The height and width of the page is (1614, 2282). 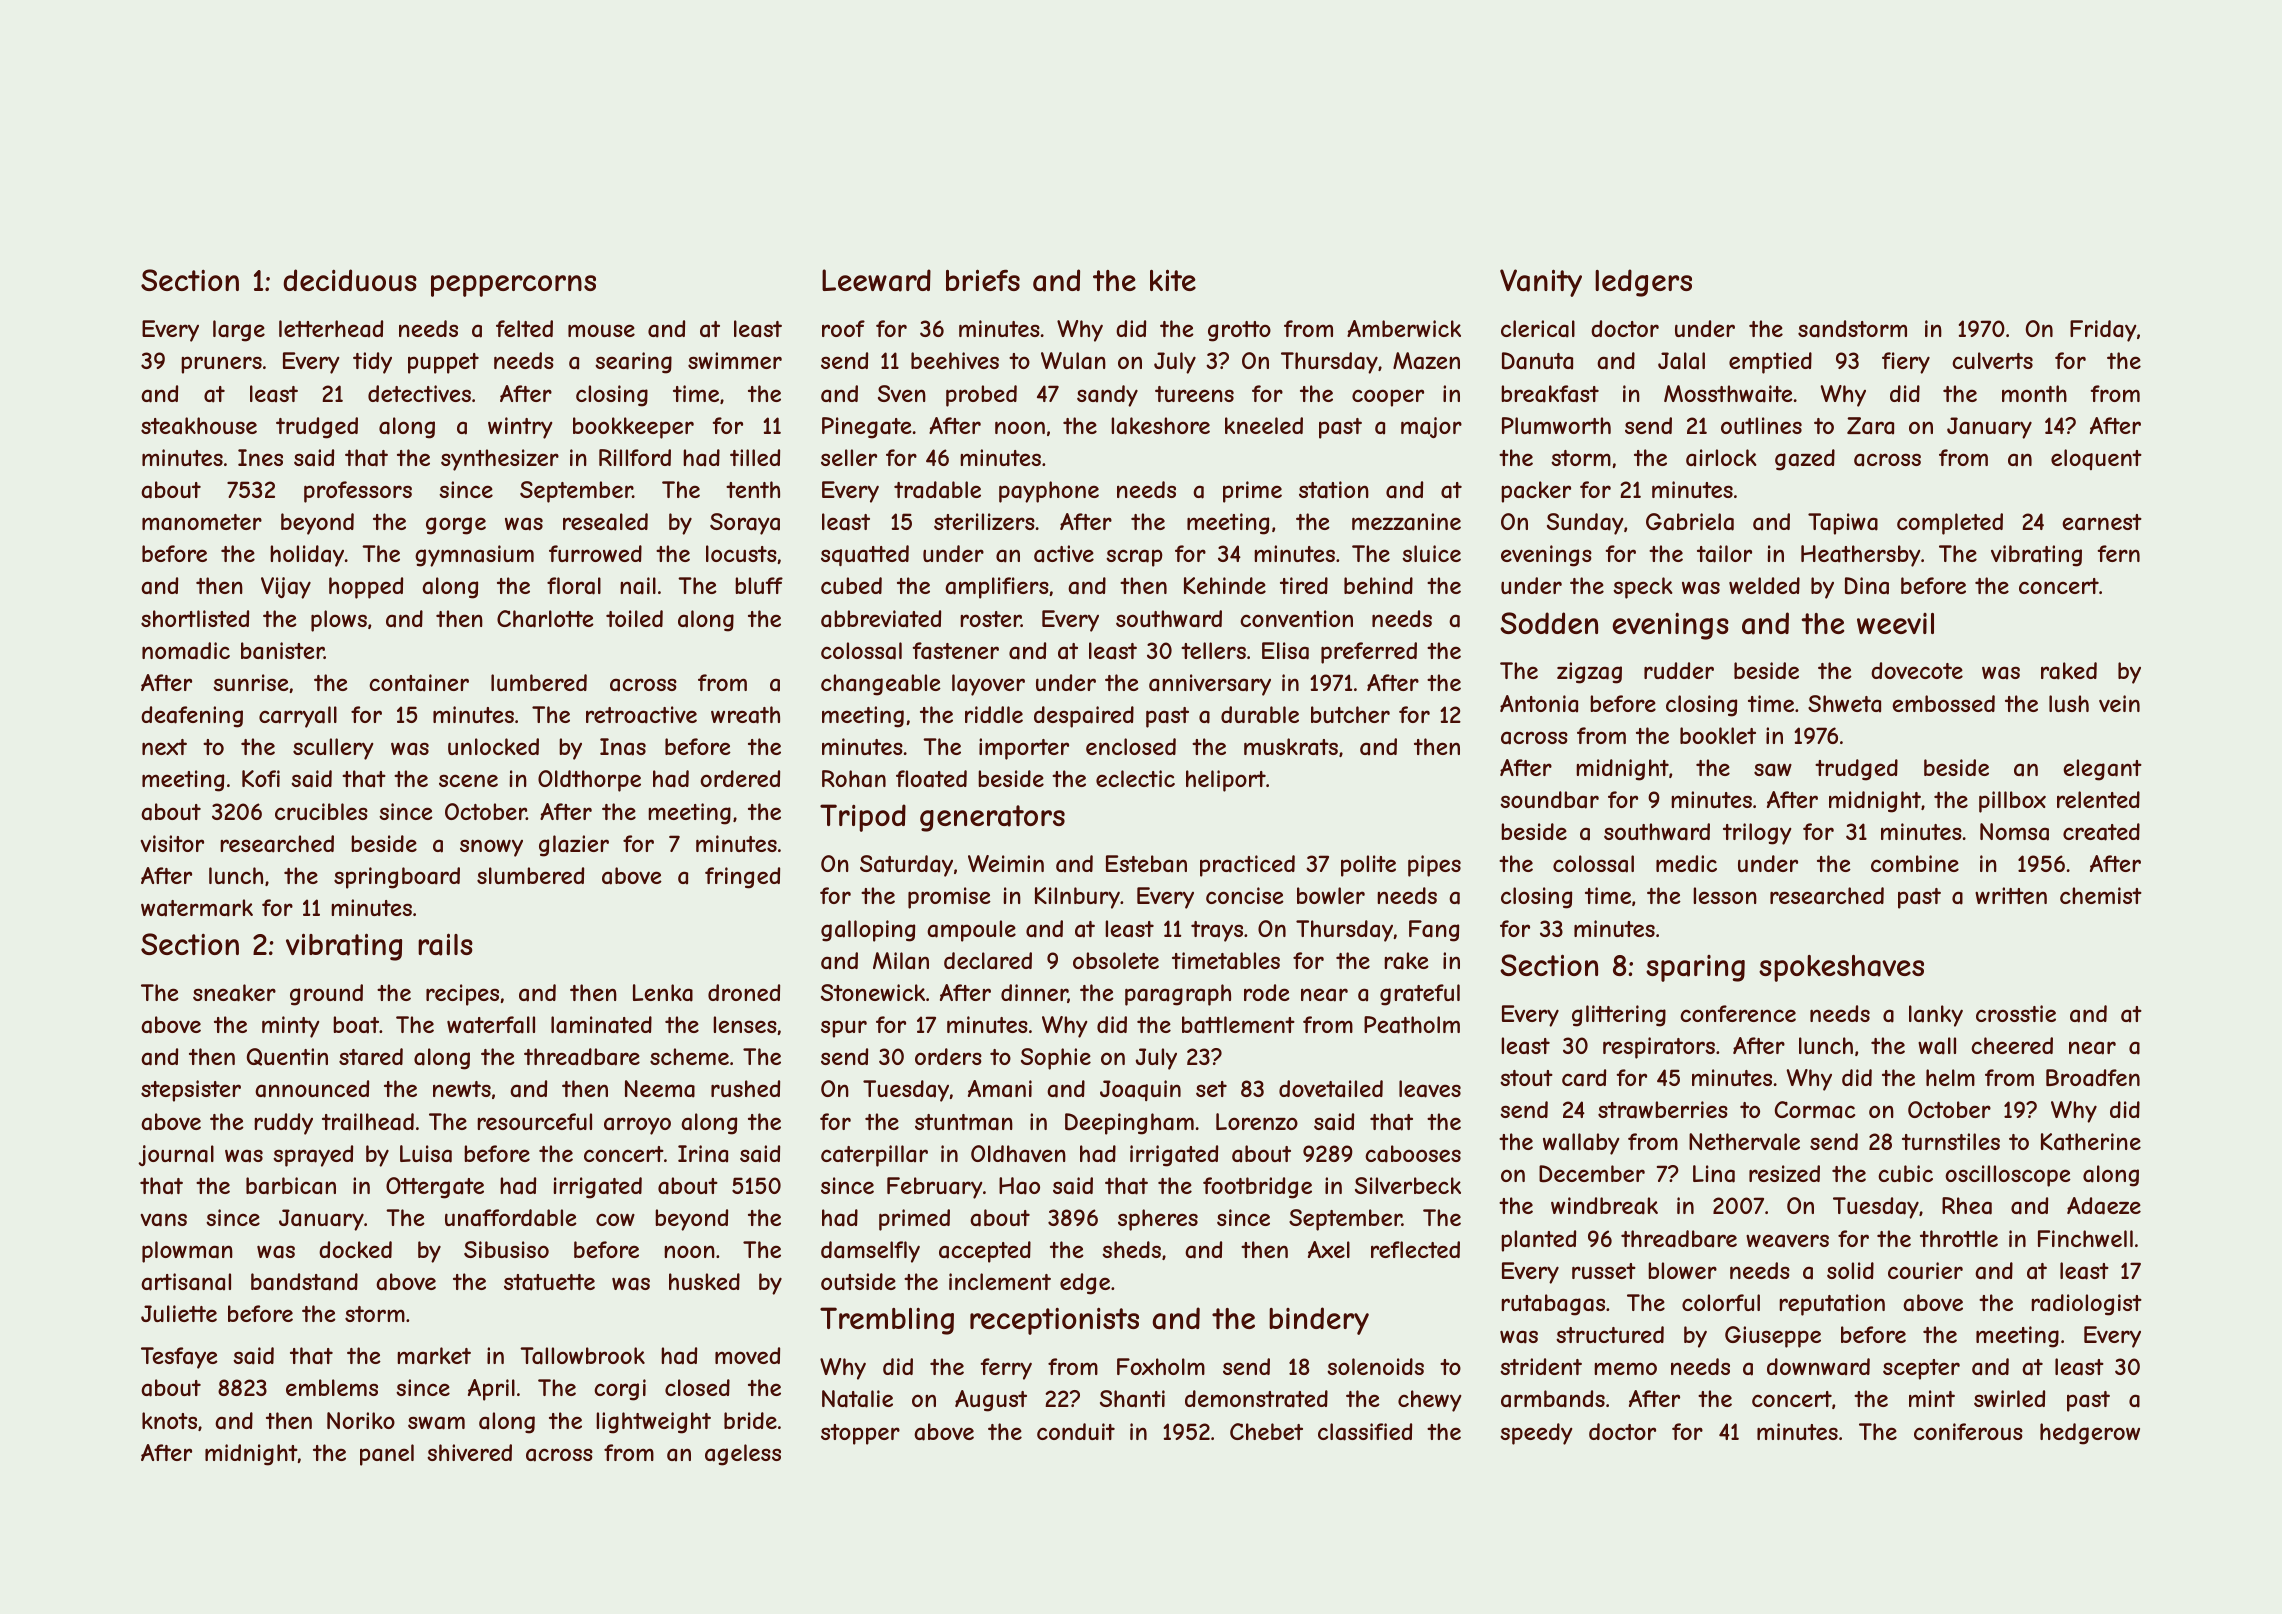 I want to click on clerical, so click(x=1538, y=329).
